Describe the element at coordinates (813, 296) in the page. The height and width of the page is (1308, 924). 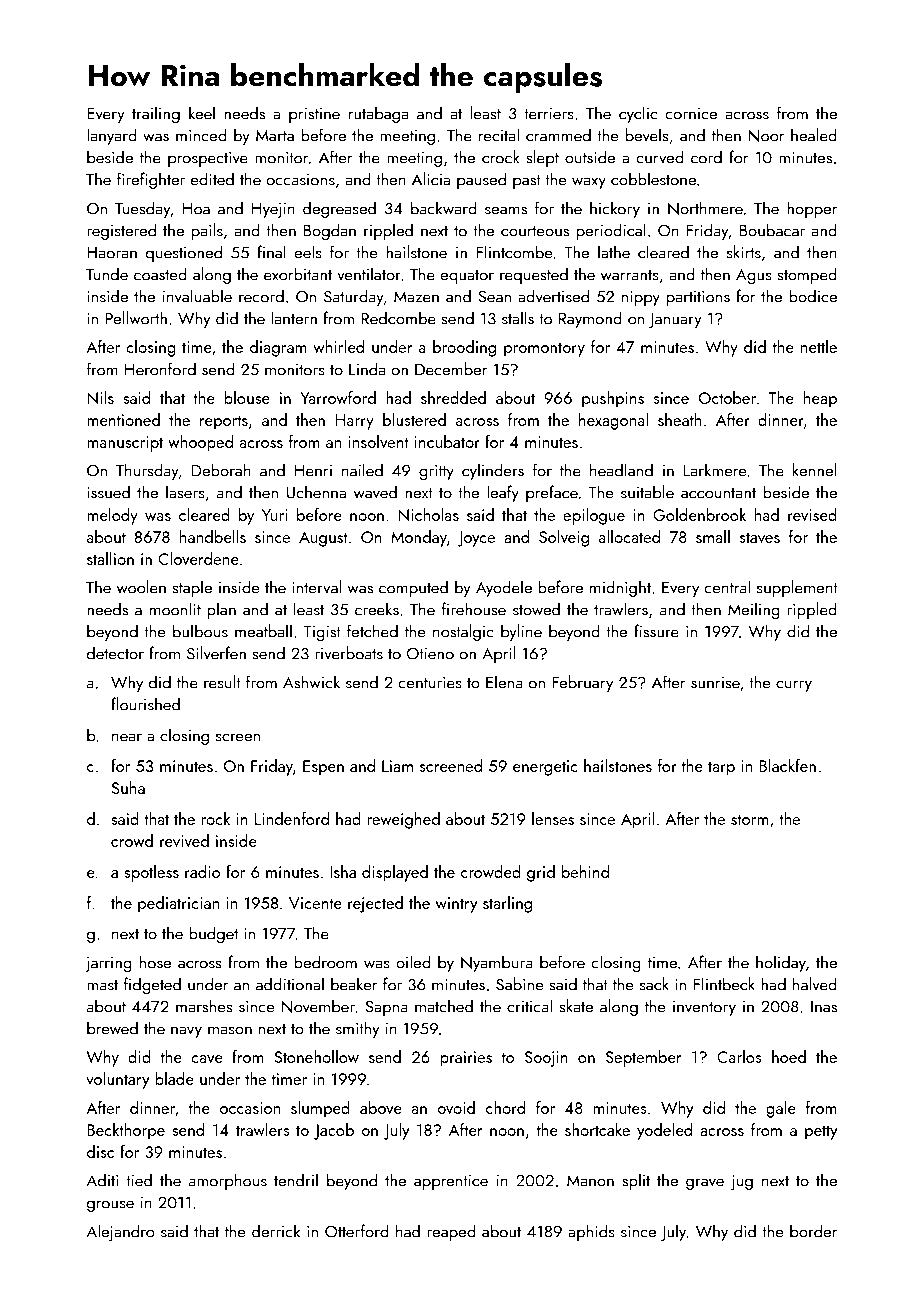
I see `bodice` at that location.
